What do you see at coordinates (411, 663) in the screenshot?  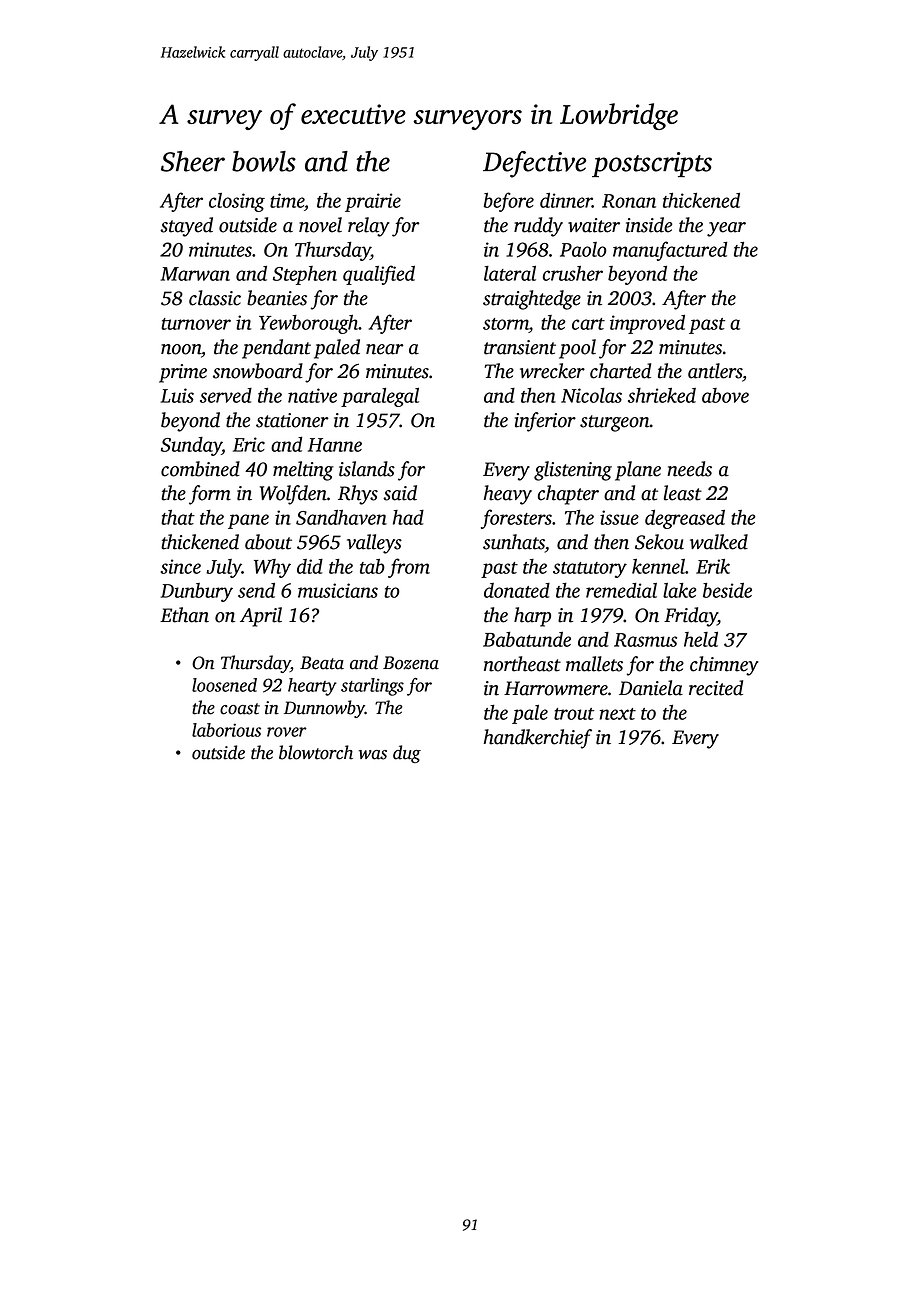 I see `Bozena` at bounding box center [411, 663].
